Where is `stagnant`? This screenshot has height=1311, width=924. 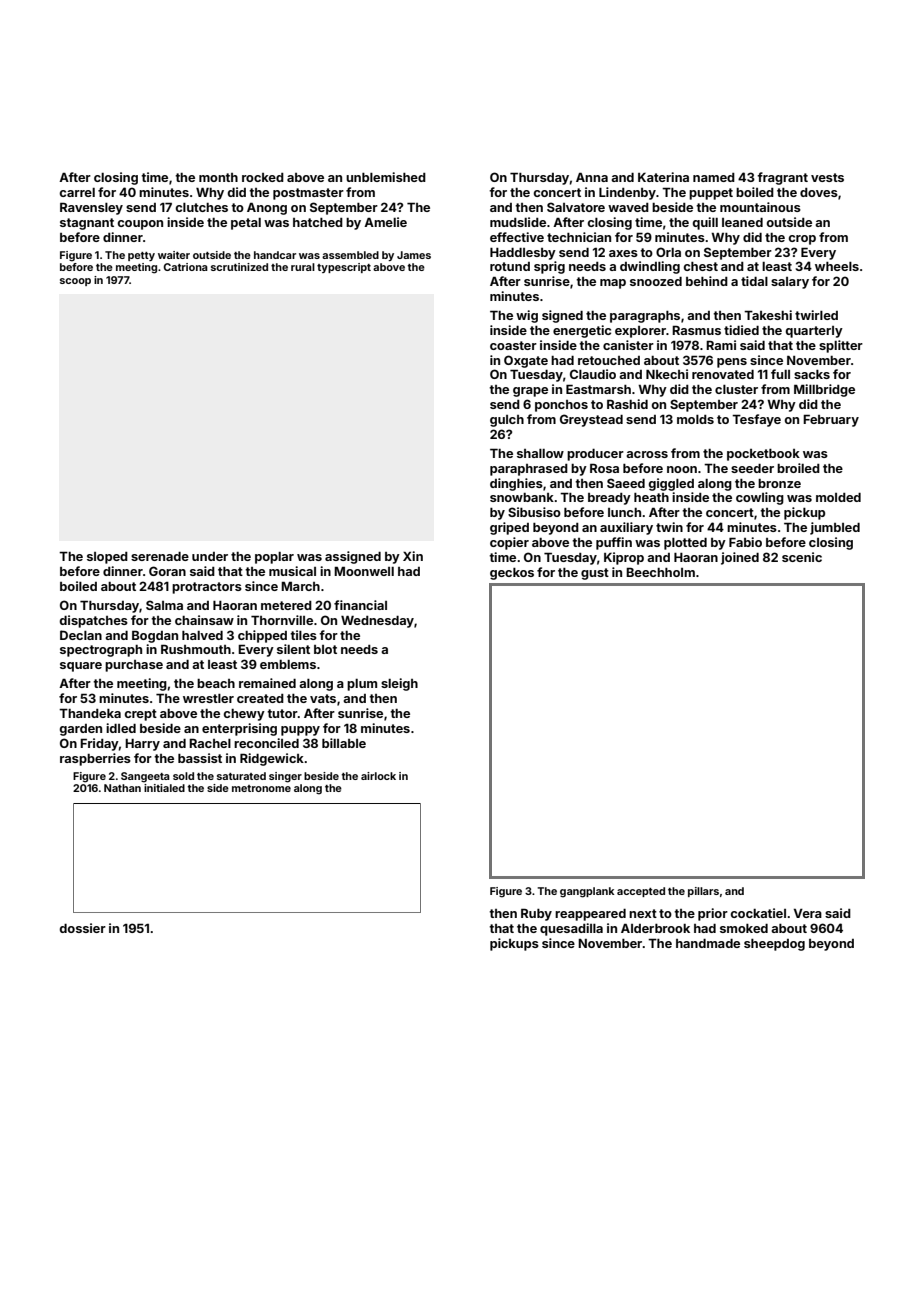 stagnant is located at coordinates (87, 224).
